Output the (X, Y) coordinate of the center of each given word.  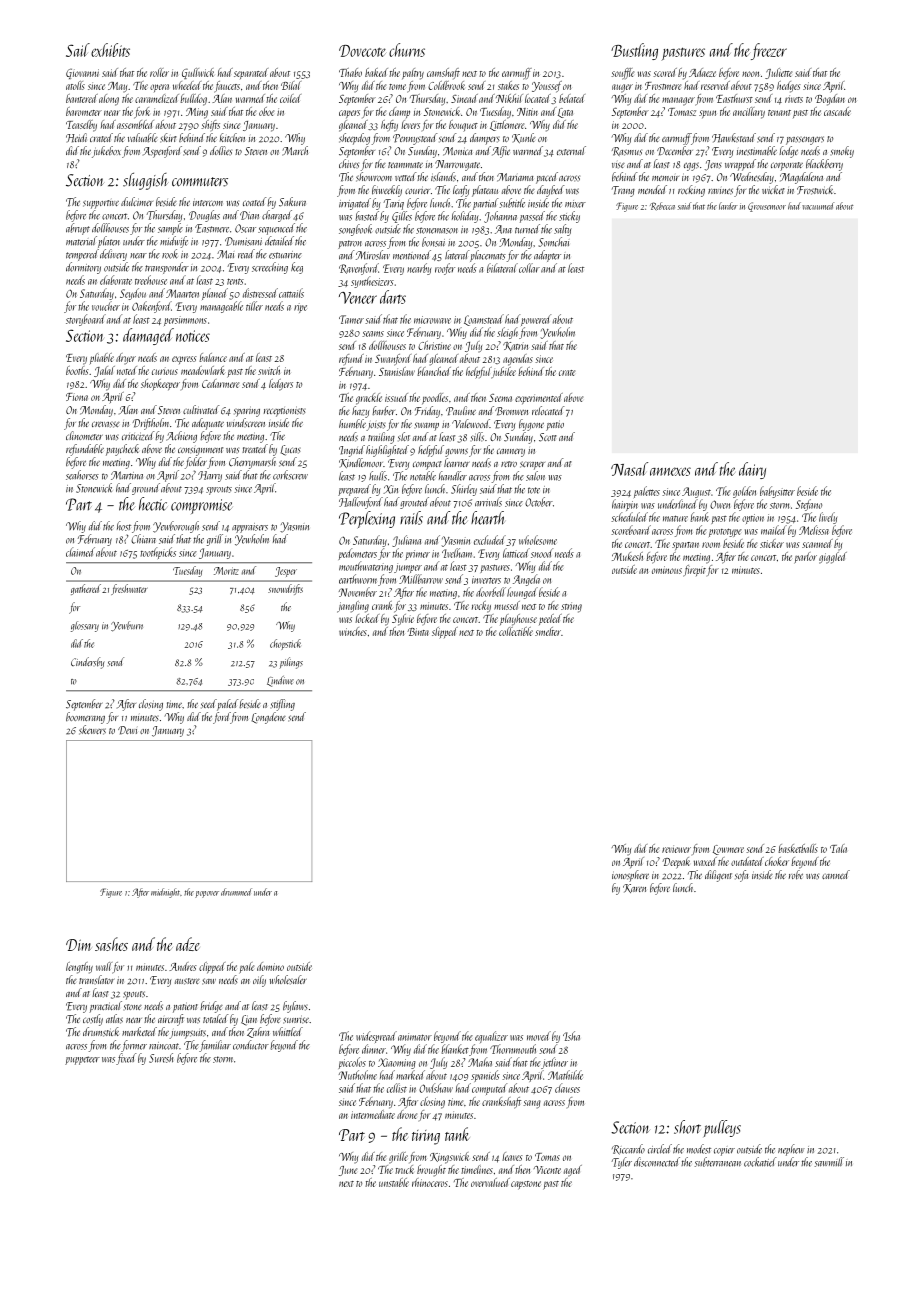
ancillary (749, 113)
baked (376, 72)
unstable (394, 1182)
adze (188, 944)
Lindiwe (280, 681)
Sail (78, 50)
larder (728, 206)
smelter (548, 631)
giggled (833, 558)
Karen (634, 888)
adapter (547, 256)
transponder (167, 268)
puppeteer (82, 1060)
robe (796, 875)
